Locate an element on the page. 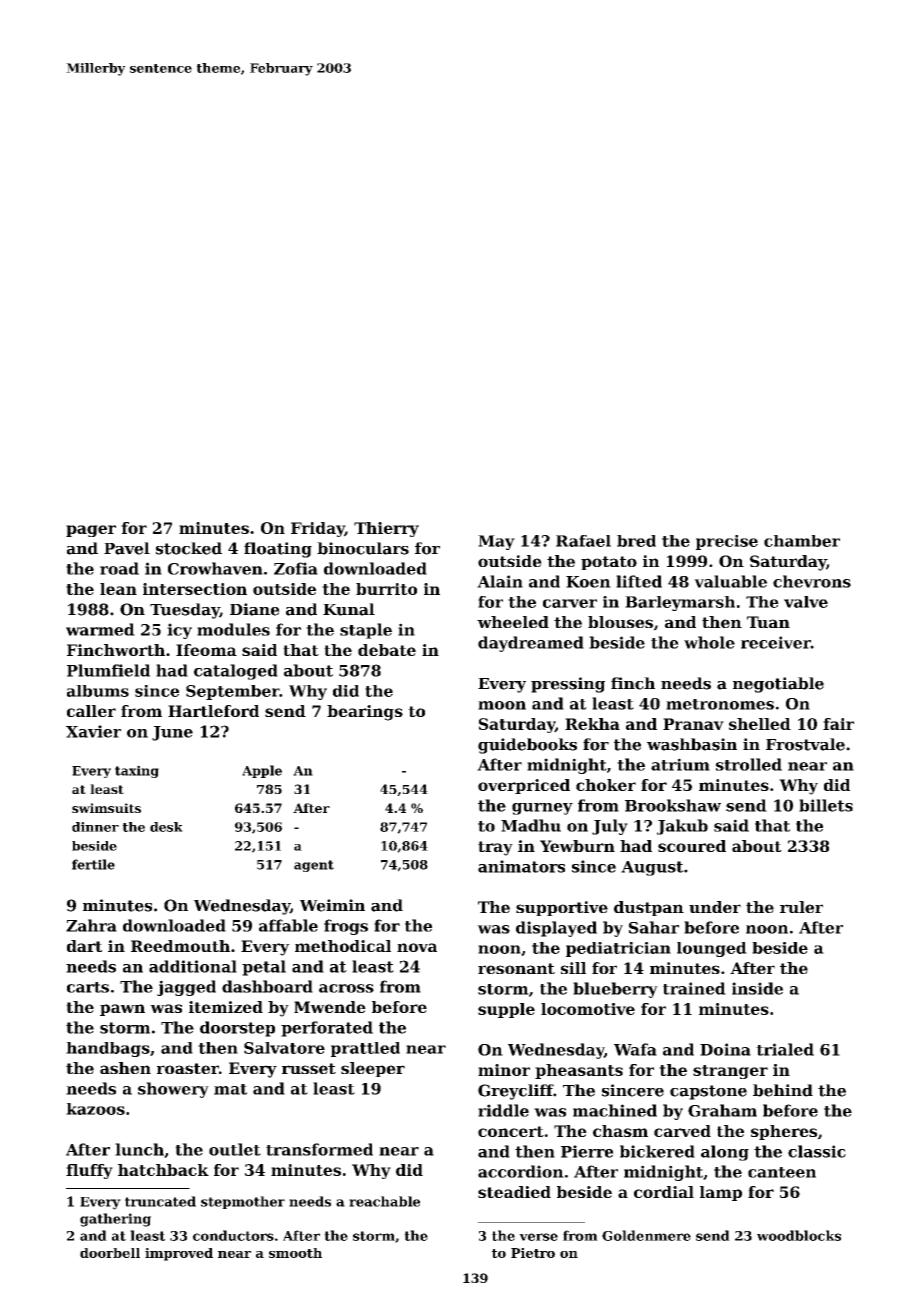 This image has height=1308, width=924. riddle is located at coordinates (503, 1110).
